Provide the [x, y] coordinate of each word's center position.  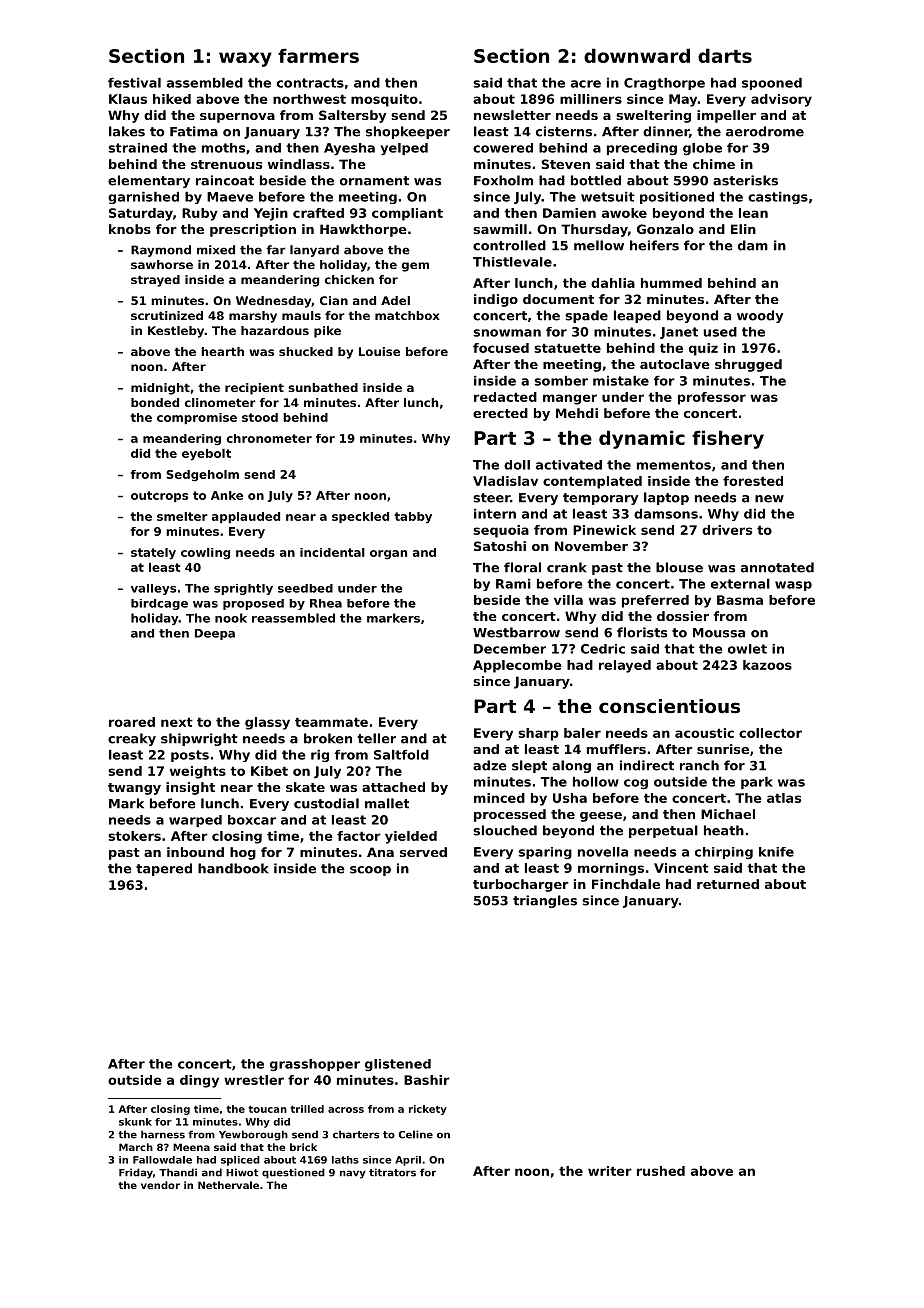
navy [353, 1174]
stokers [134, 836]
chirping [724, 853]
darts [725, 55]
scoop [370, 871]
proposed [253, 604]
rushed [661, 1171]
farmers [318, 55]
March [136, 1147]
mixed [216, 250]
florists [642, 632]
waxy [245, 59]
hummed [671, 283]
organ [388, 555]
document [558, 299]
